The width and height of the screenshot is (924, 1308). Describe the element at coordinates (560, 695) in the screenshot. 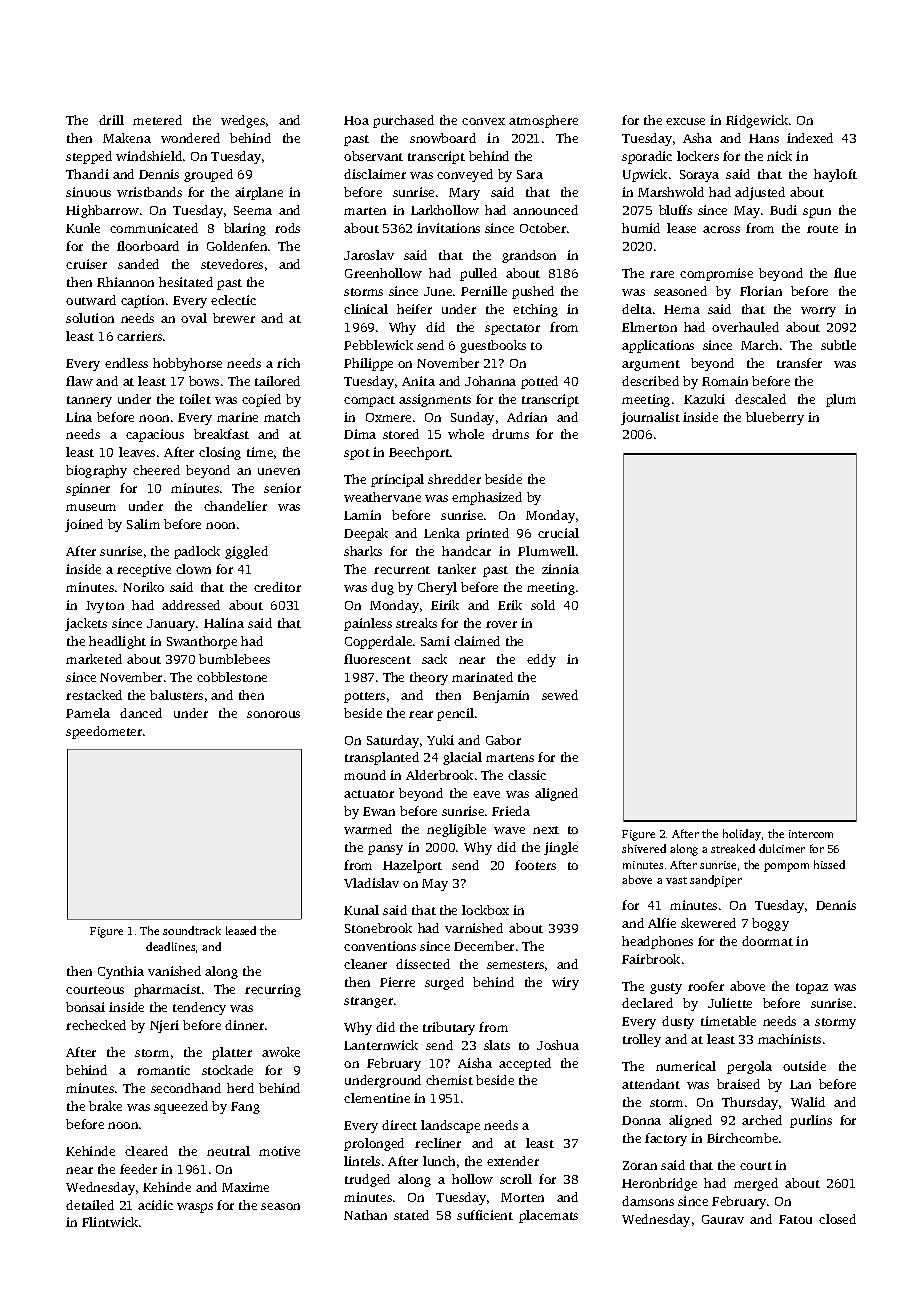

I see `sewed` at that location.
